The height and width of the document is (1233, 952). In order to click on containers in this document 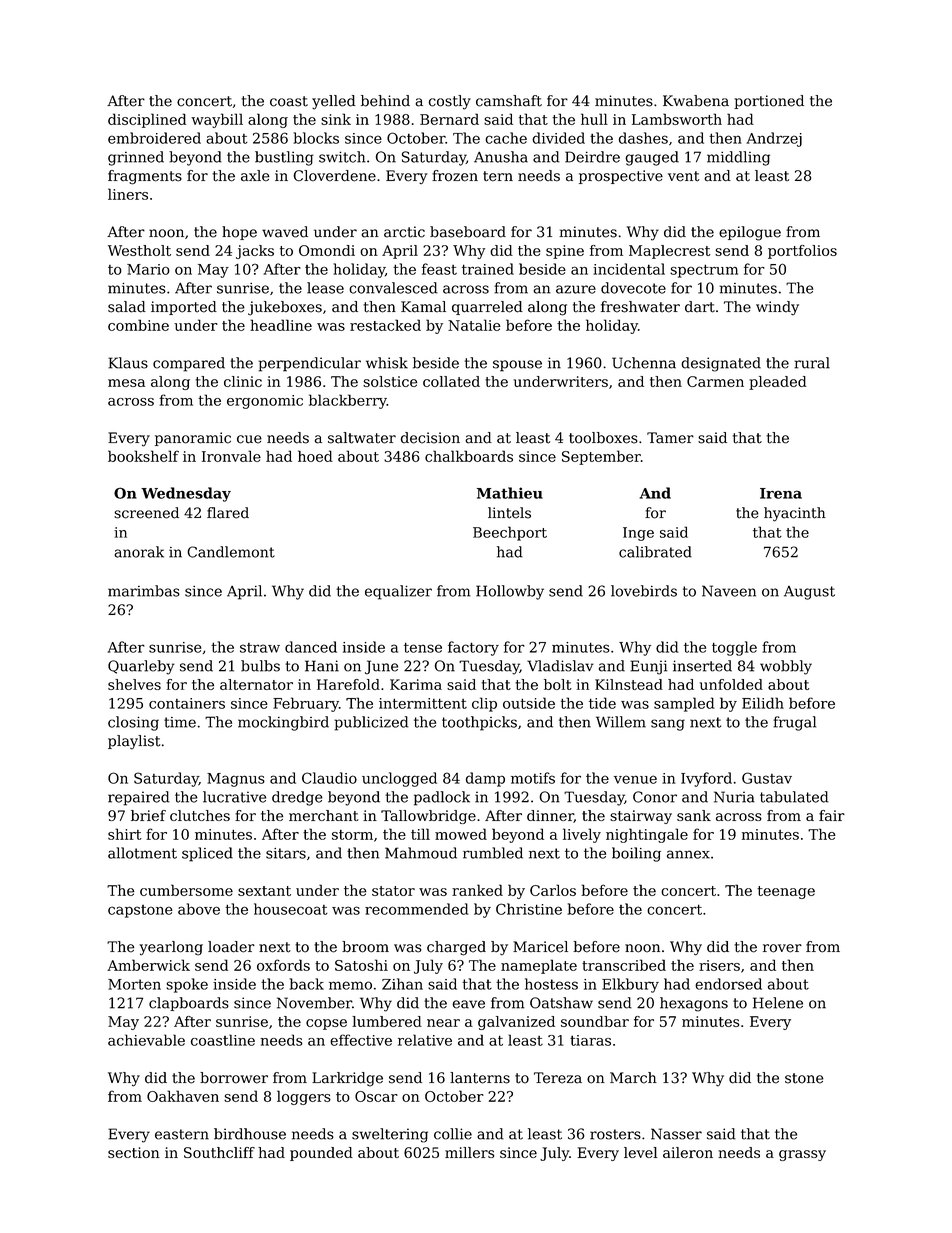, I will do `click(187, 703)`.
